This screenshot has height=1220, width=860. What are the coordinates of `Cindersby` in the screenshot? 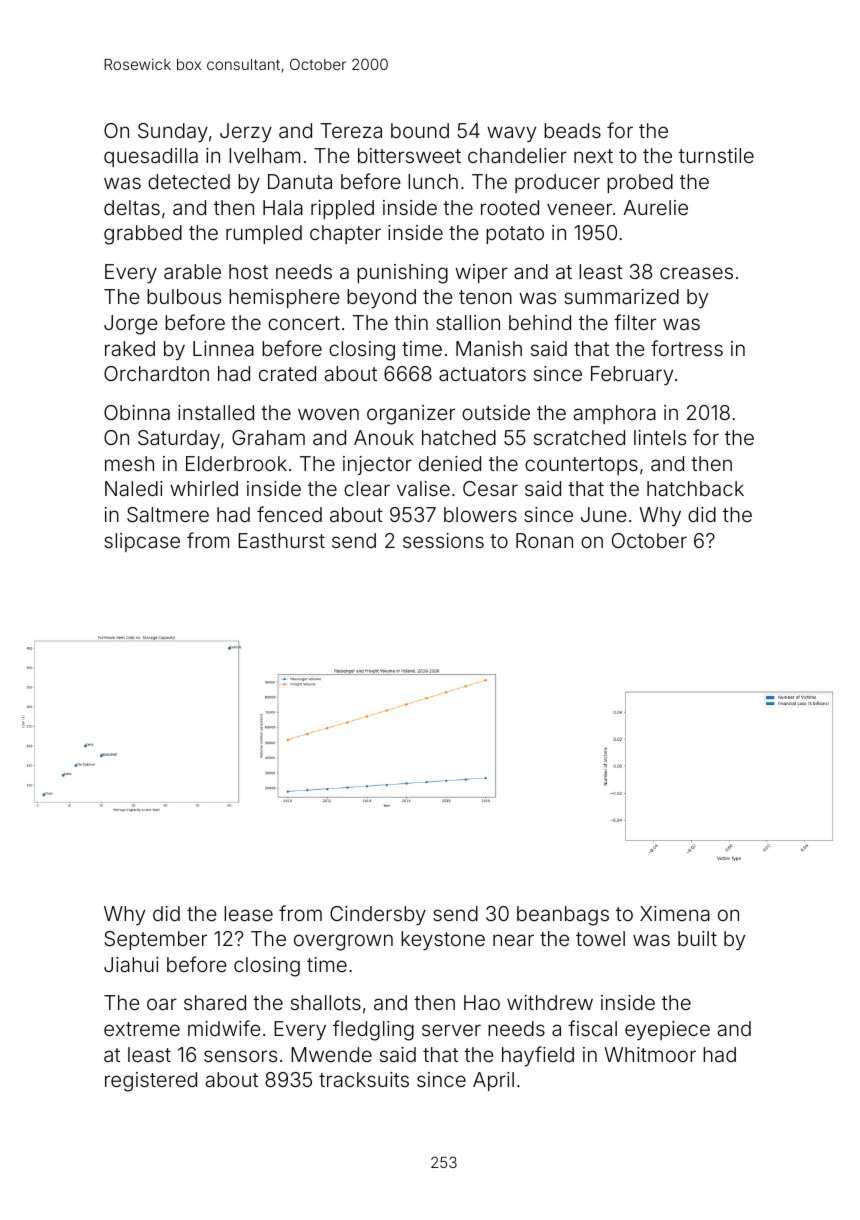 It's located at (378, 915).
